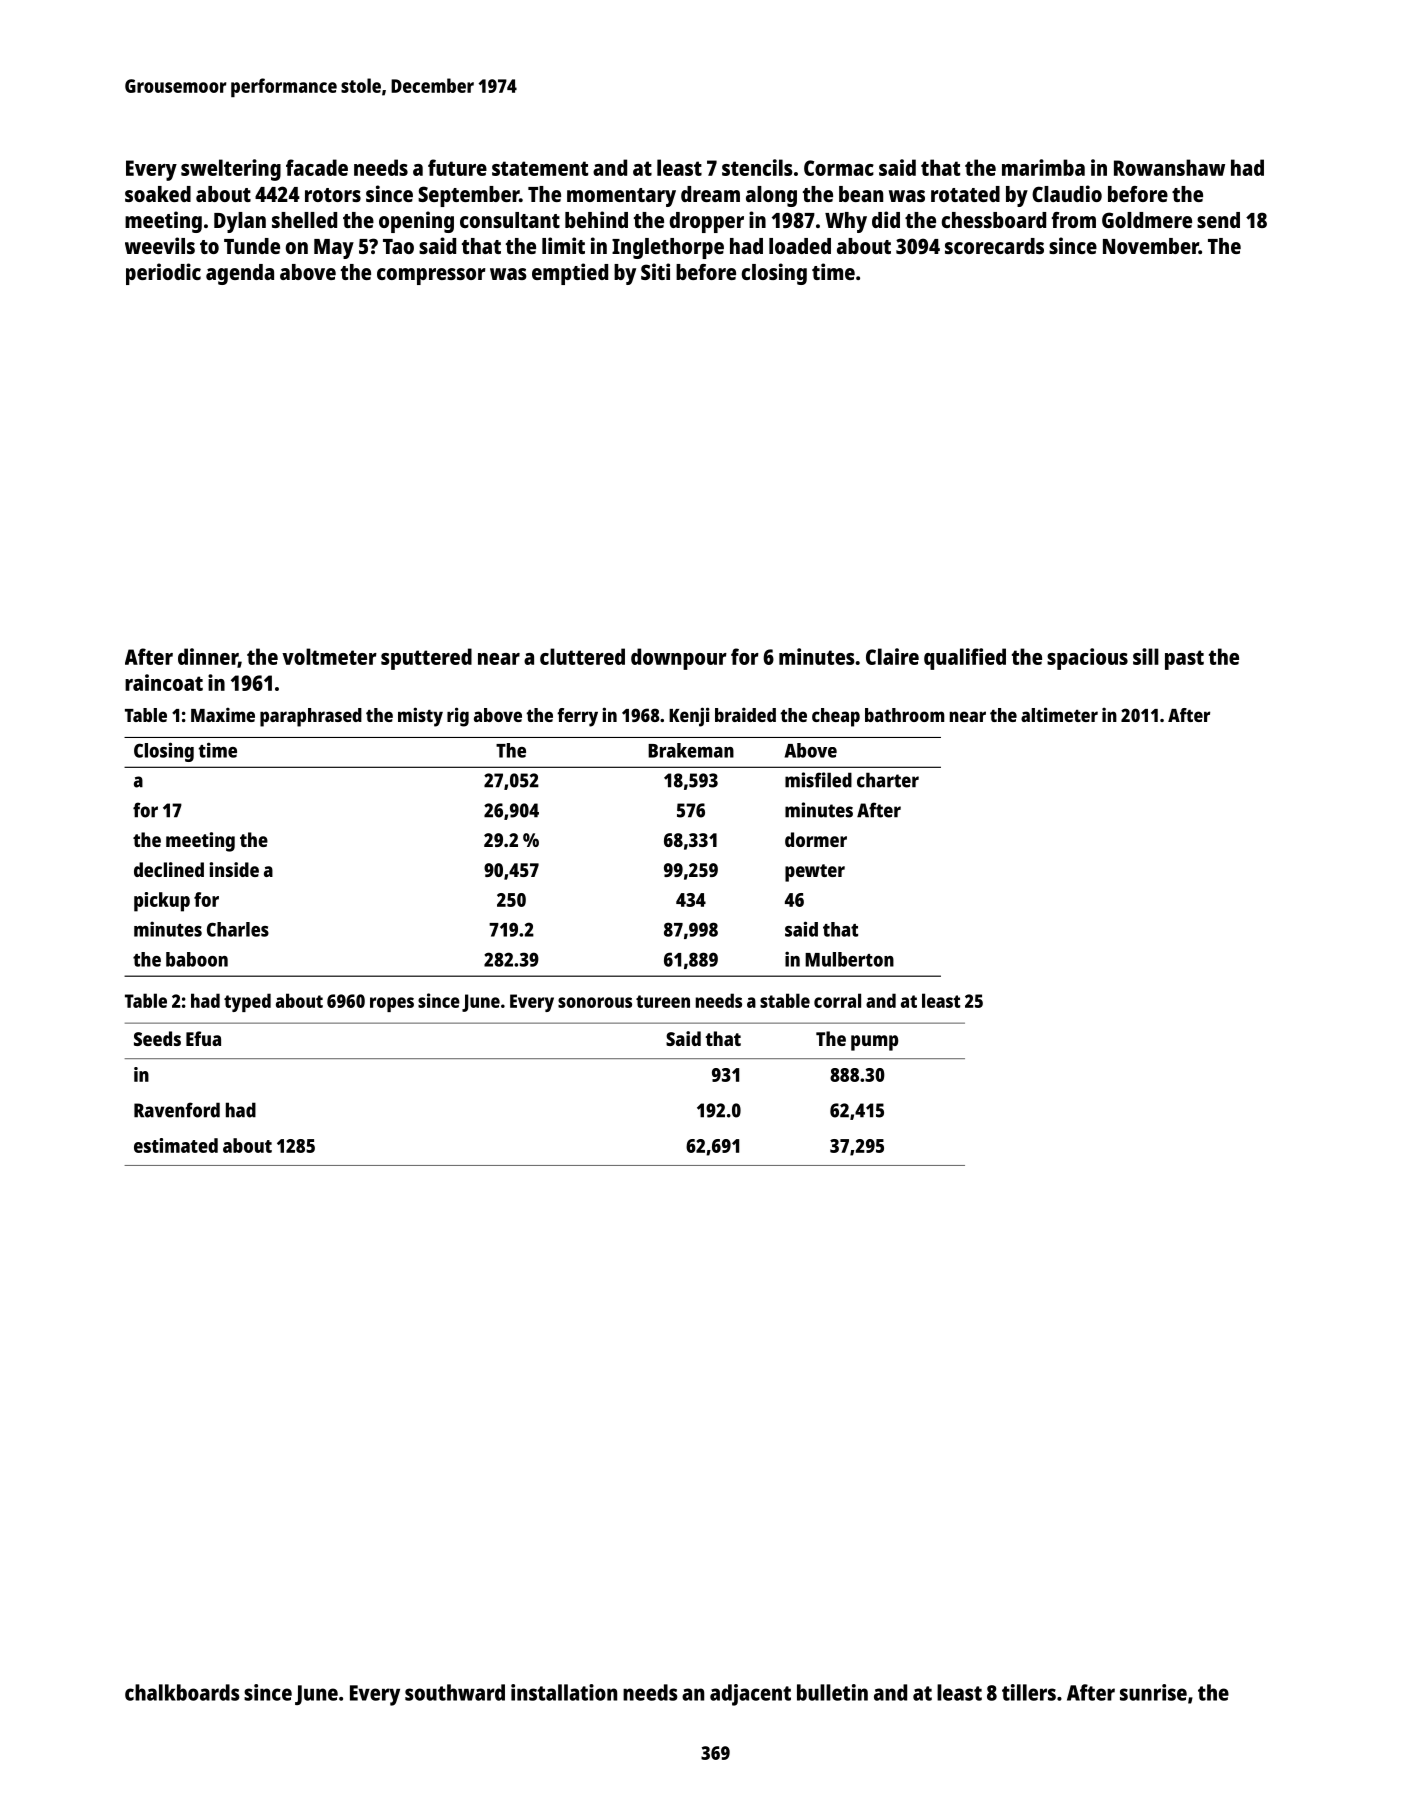 This screenshot has height=1815, width=1402. I want to click on Mulberton, so click(849, 959).
